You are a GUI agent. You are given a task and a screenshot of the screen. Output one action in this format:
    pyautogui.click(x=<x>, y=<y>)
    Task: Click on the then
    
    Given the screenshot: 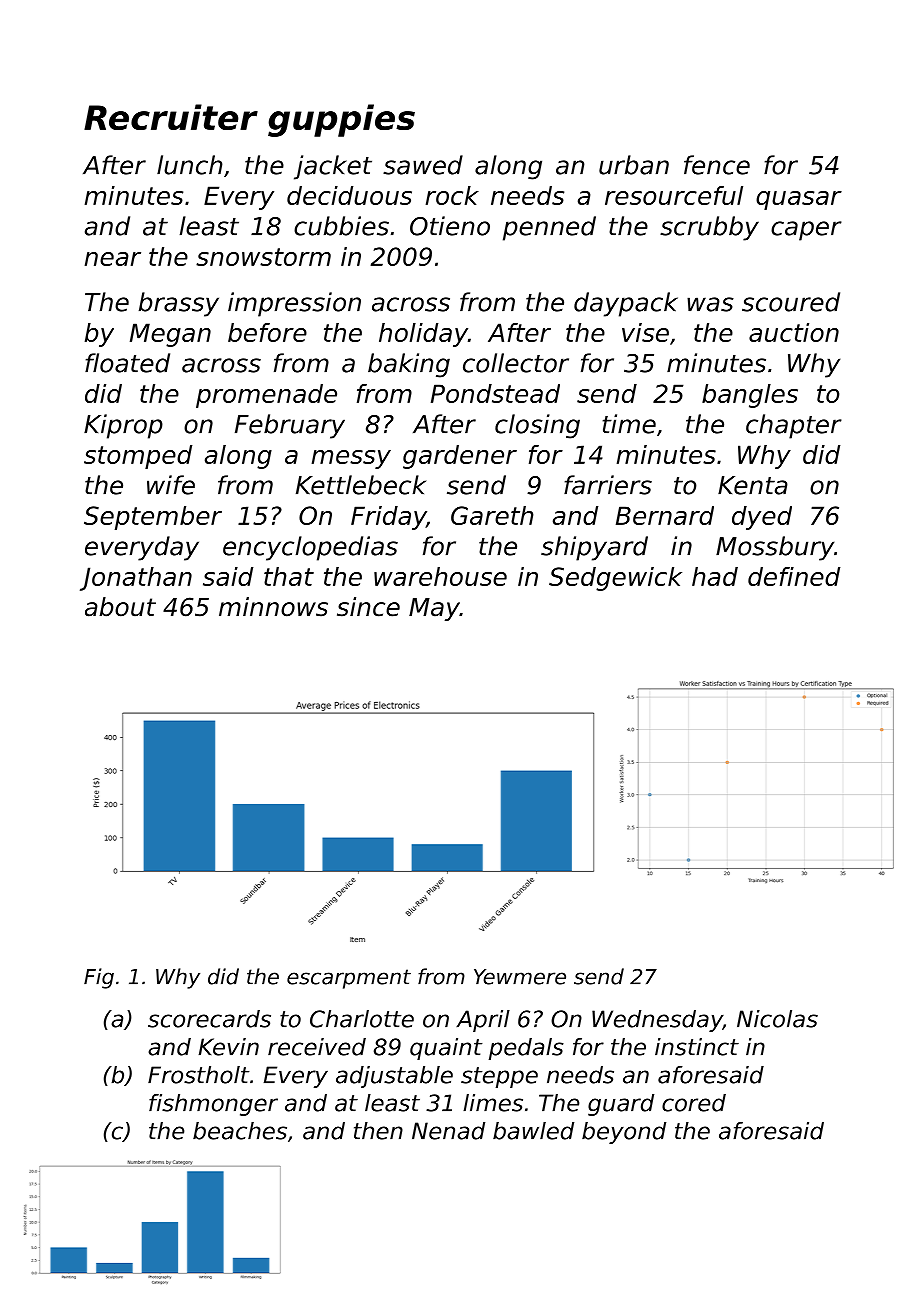 What is the action you would take?
    pyautogui.click(x=378, y=1131)
